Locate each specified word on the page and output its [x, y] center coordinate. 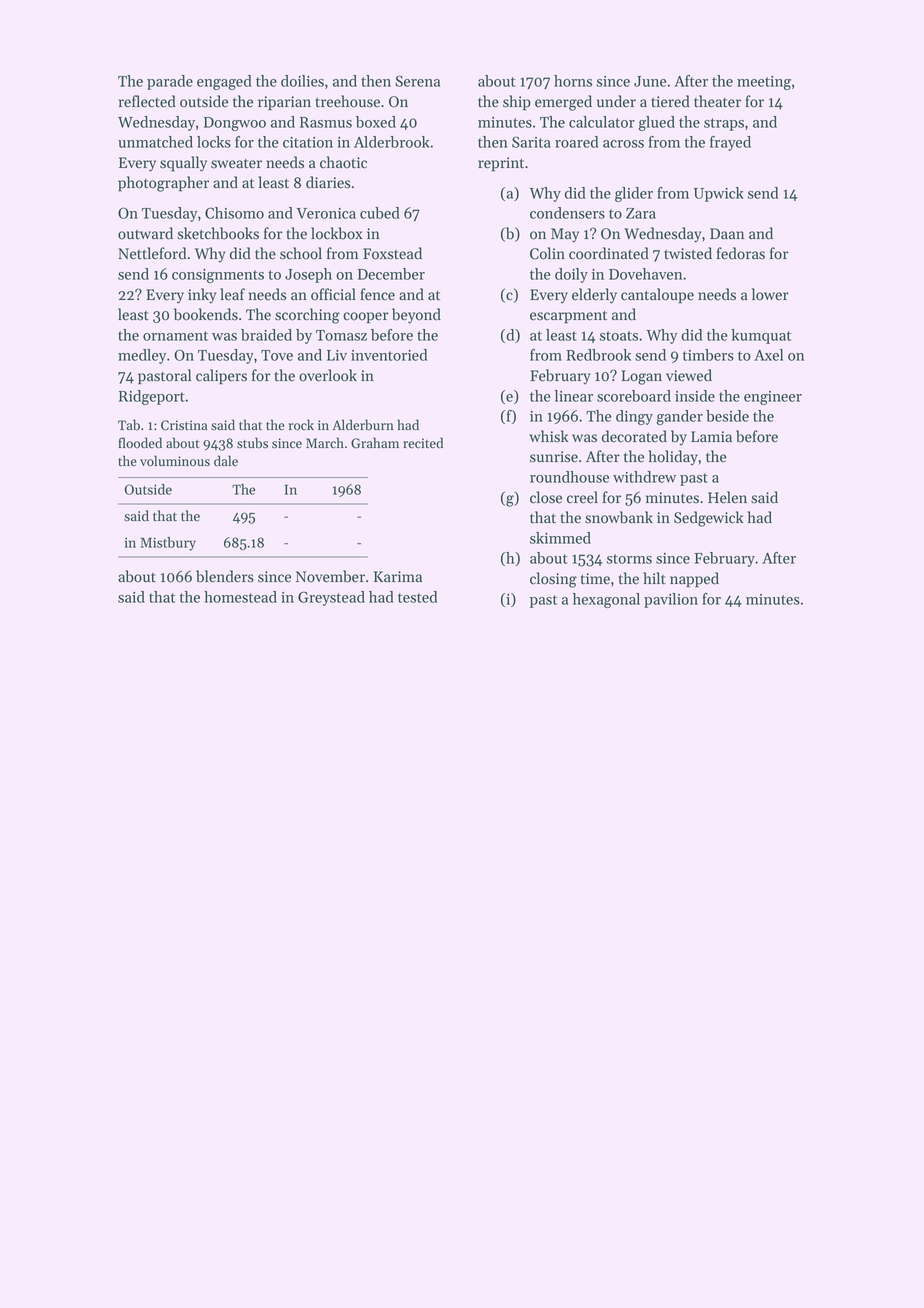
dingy [634, 417]
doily [571, 275]
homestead [240, 597]
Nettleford [152, 253]
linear [574, 396]
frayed [730, 143]
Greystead [331, 598]
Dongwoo [235, 124]
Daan [727, 233]
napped [694, 580]
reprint [501, 164]
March [325, 443]
